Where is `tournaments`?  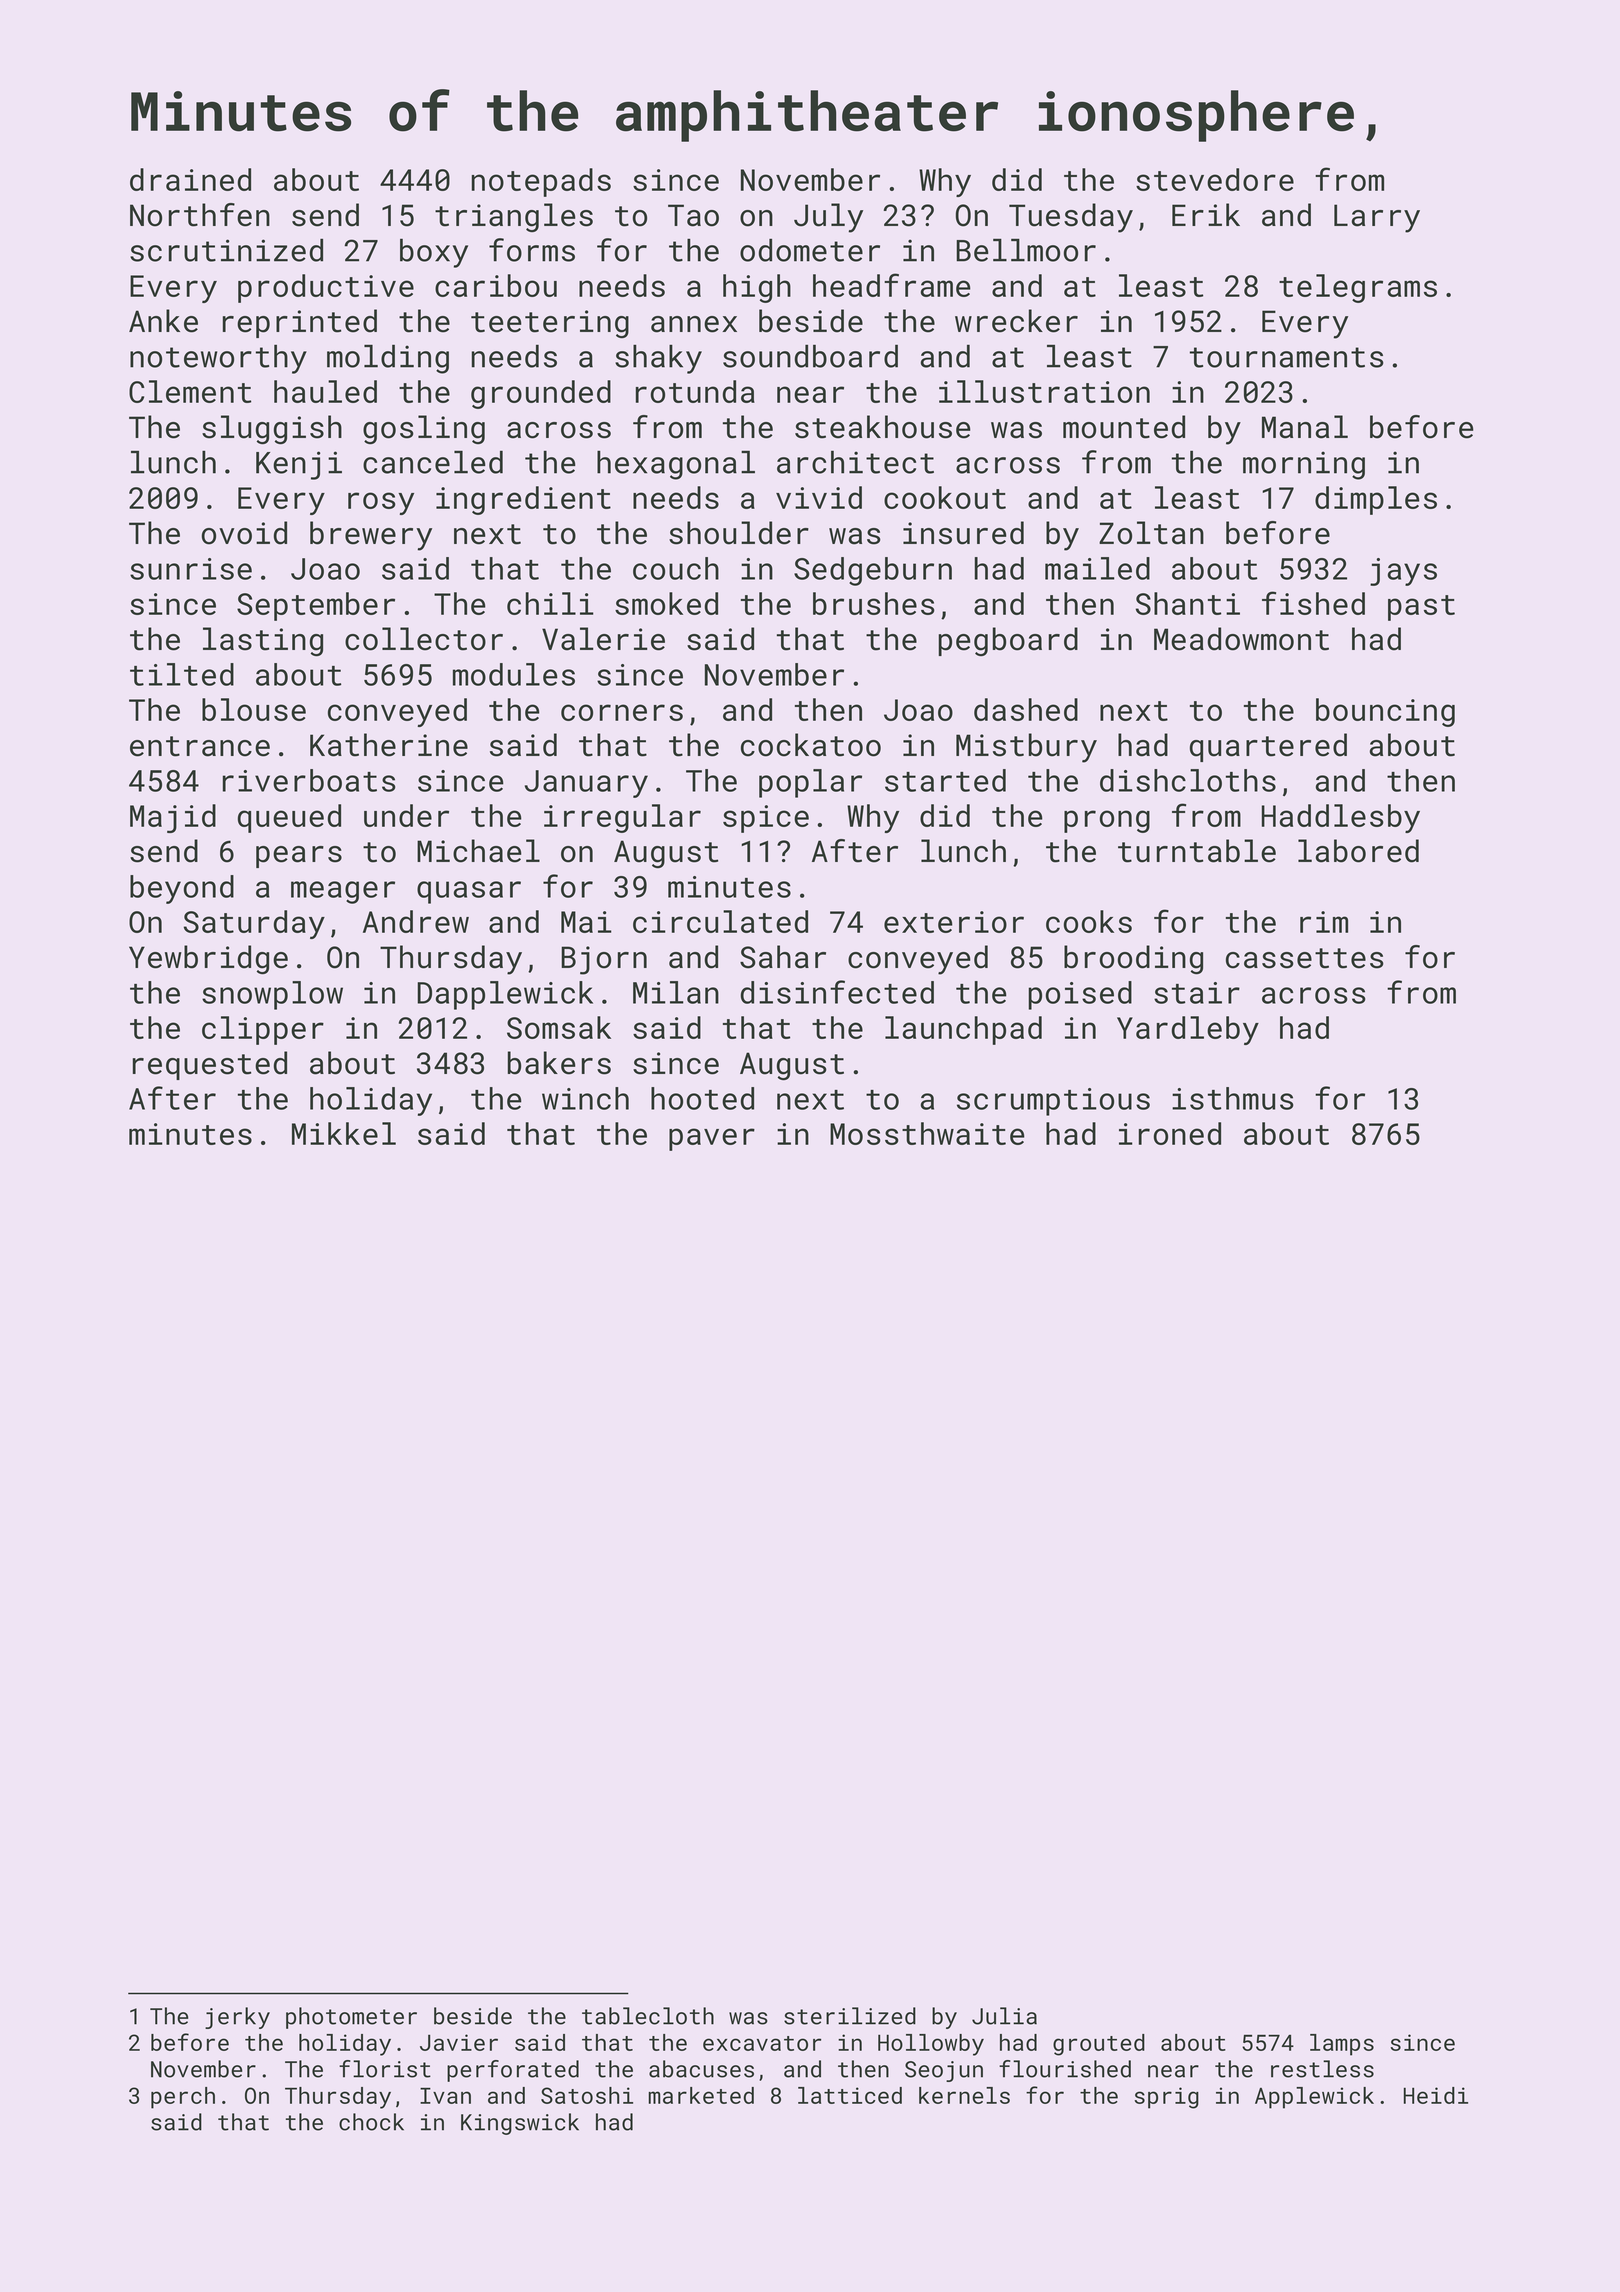
tournaments is located at coordinates (1287, 357).
